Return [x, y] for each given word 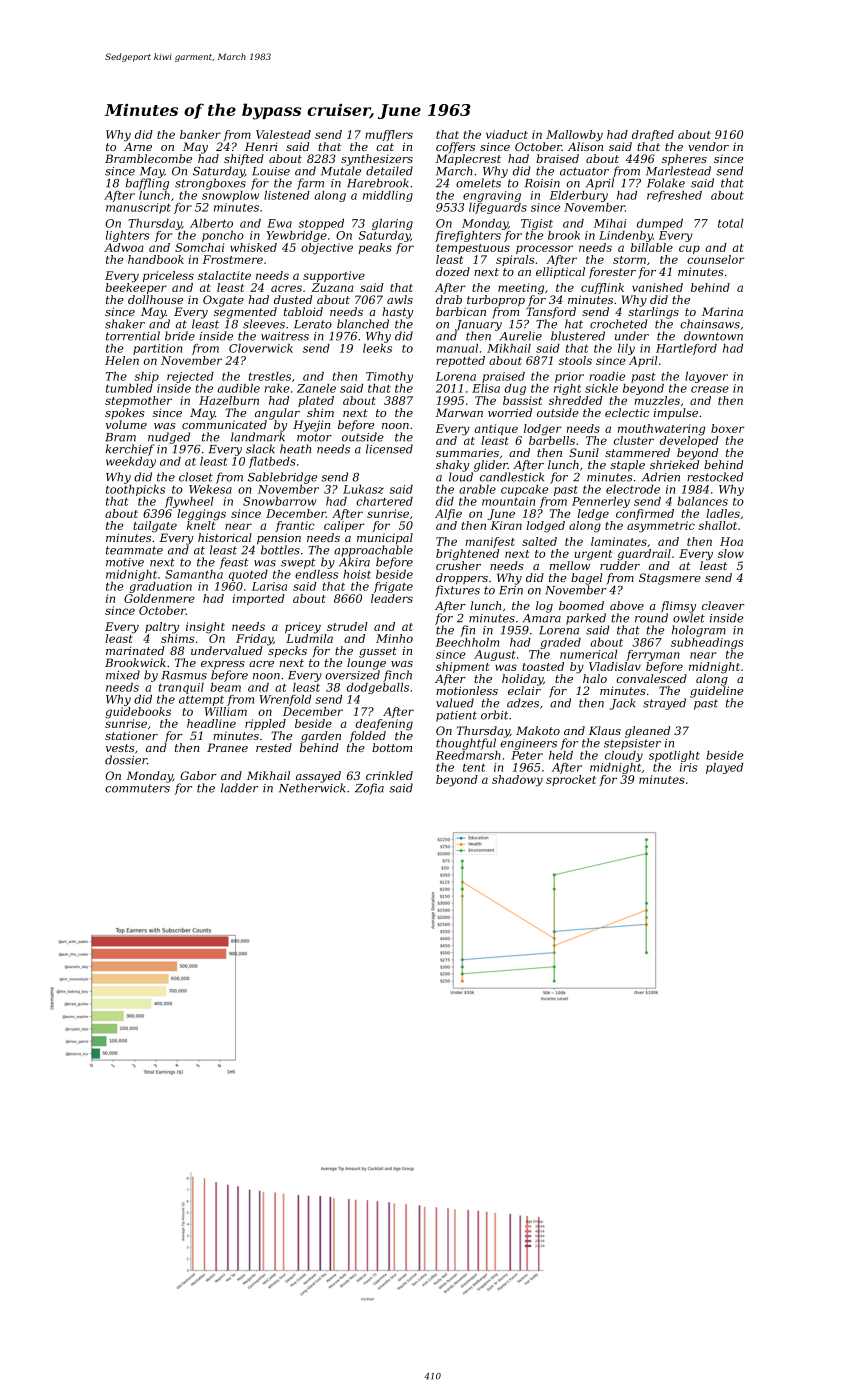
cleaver [723, 605]
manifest [490, 542]
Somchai [199, 247]
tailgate [155, 527]
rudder [620, 565]
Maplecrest [468, 160]
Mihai [610, 223]
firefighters [468, 236]
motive [125, 562]
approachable [373, 551]
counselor [715, 259]
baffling [147, 184]
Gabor [198, 775]
